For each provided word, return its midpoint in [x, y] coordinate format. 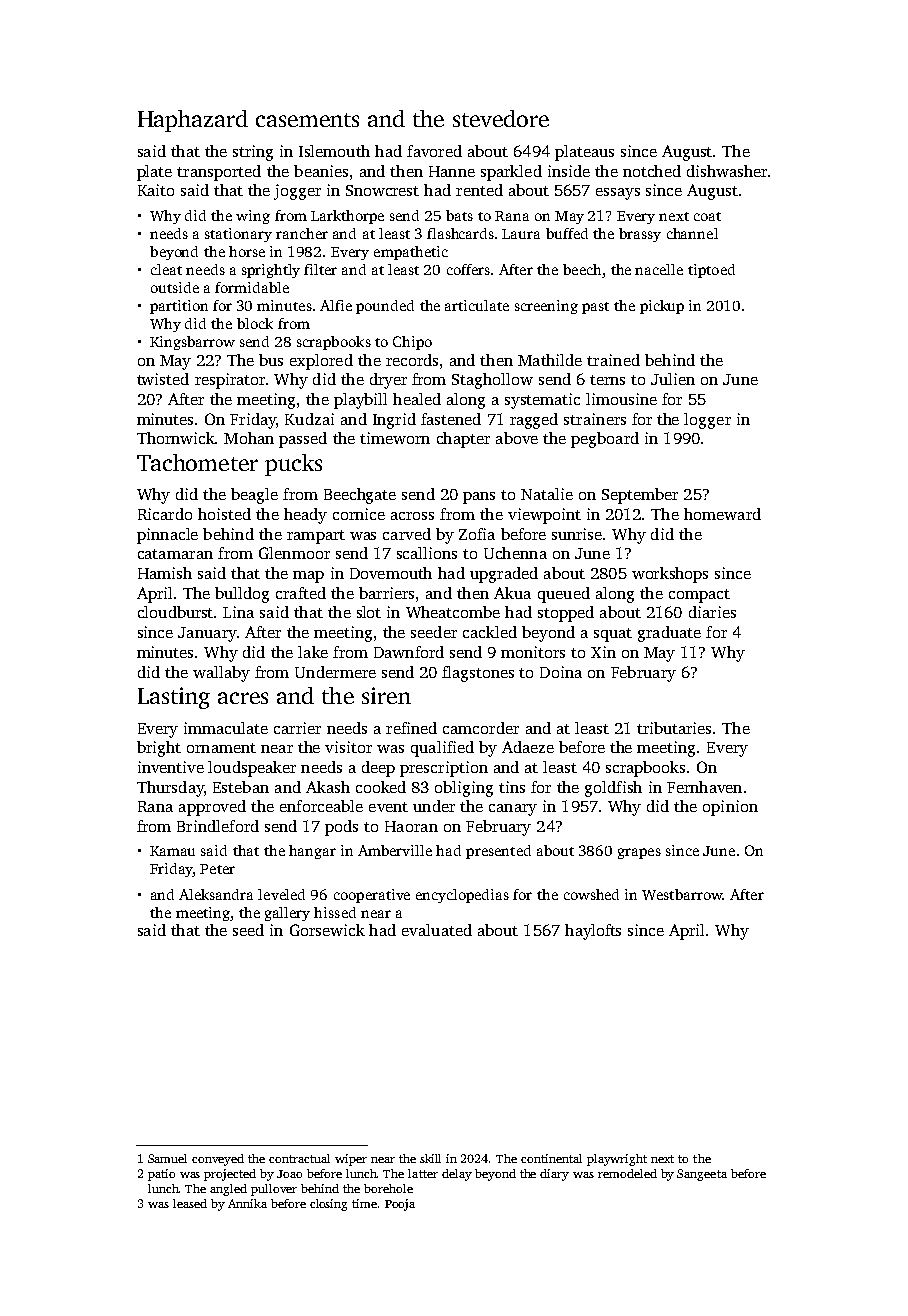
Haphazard [193, 121]
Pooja [400, 1205]
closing [328, 1205]
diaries [712, 612]
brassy [640, 235]
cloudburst [175, 612]
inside [569, 171]
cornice [359, 514]
